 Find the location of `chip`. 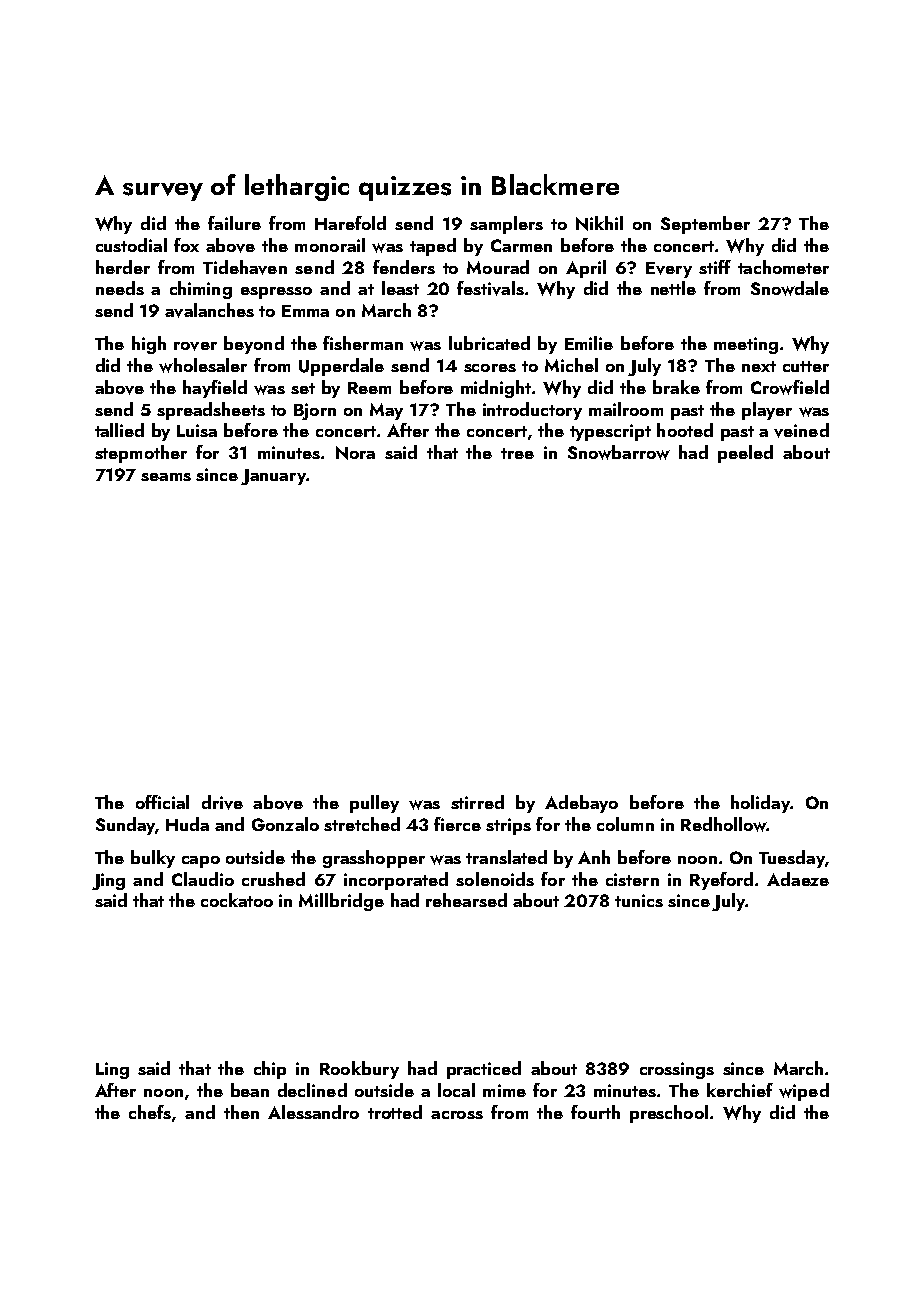

chip is located at coordinates (270, 1070).
